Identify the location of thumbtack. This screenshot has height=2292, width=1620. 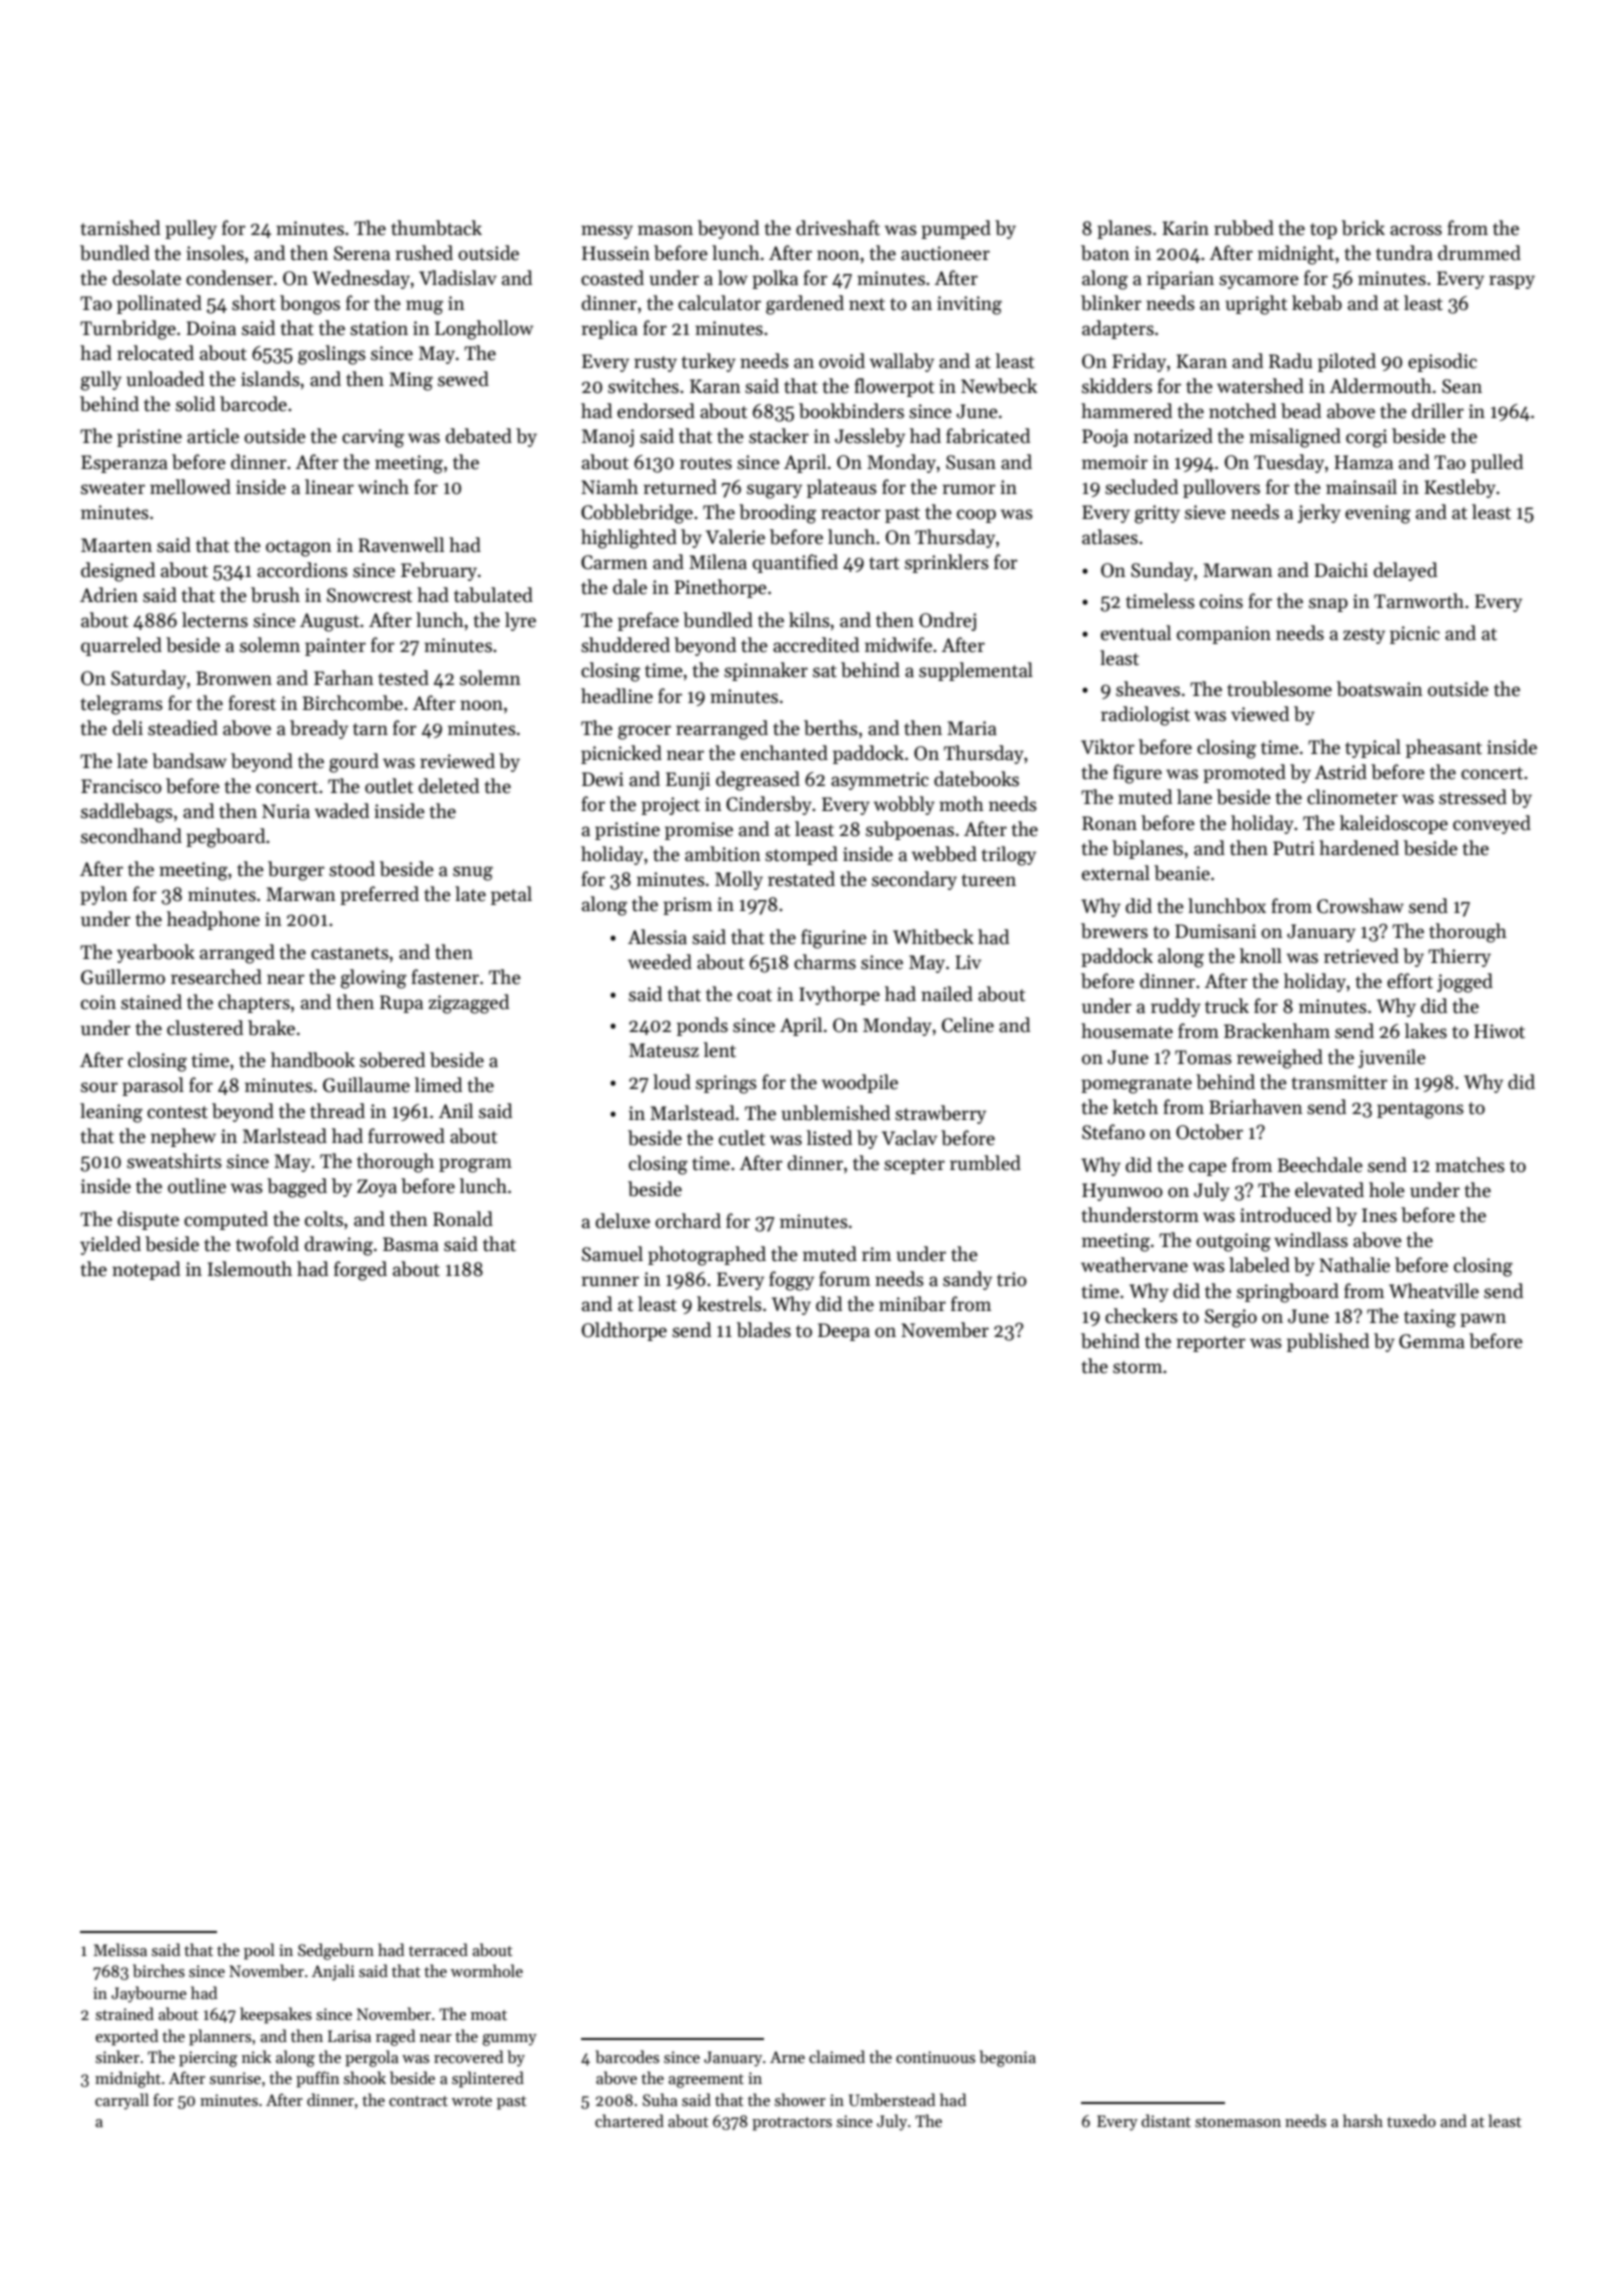
(436, 228).
